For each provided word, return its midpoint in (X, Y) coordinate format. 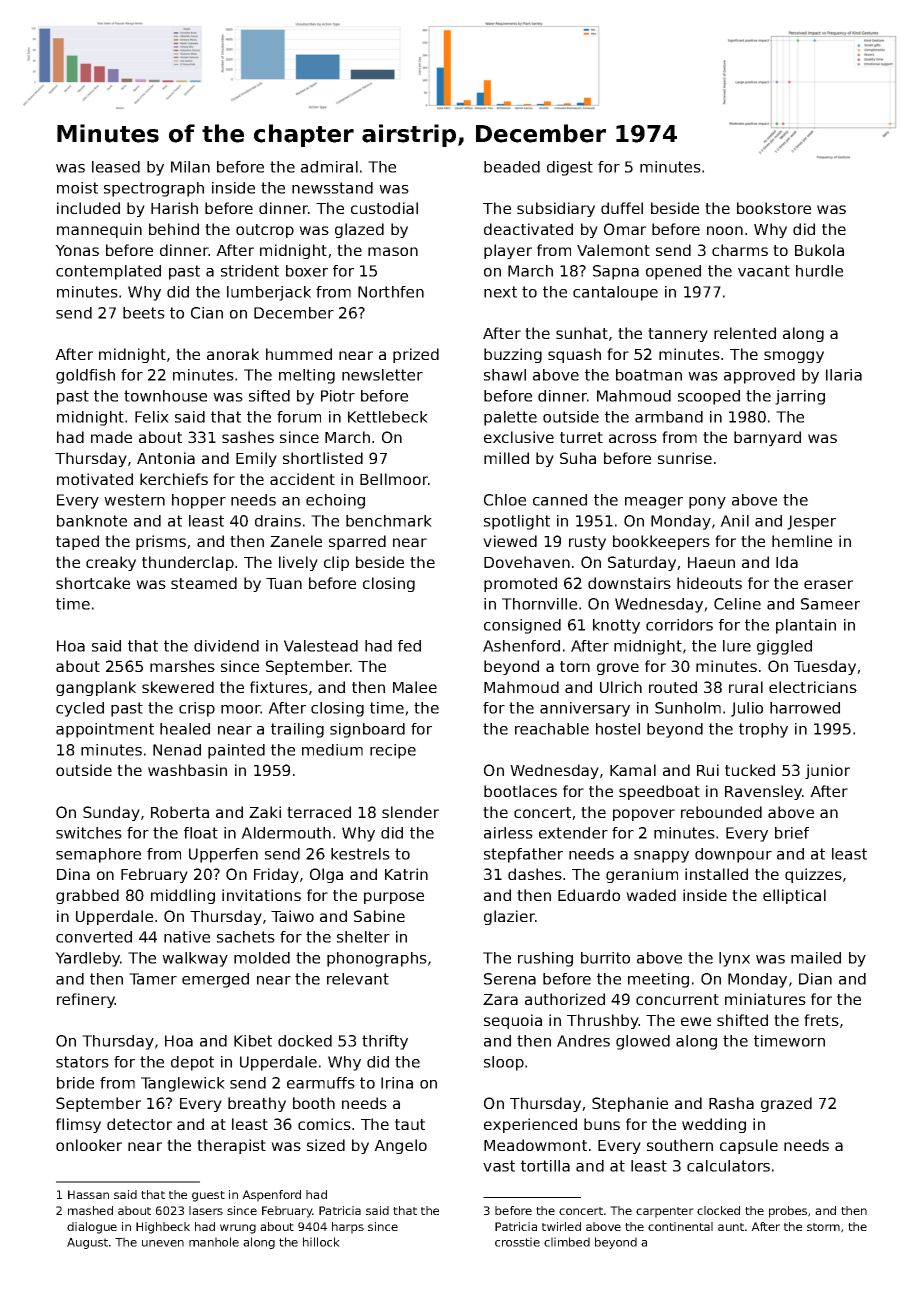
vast (499, 1166)
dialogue (92, 1228)
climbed (567, 1242)
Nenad (177, 750)
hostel (618, 729)
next (500, 292)
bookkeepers (661, 542)
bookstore (774, 208)
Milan (190, 167)
